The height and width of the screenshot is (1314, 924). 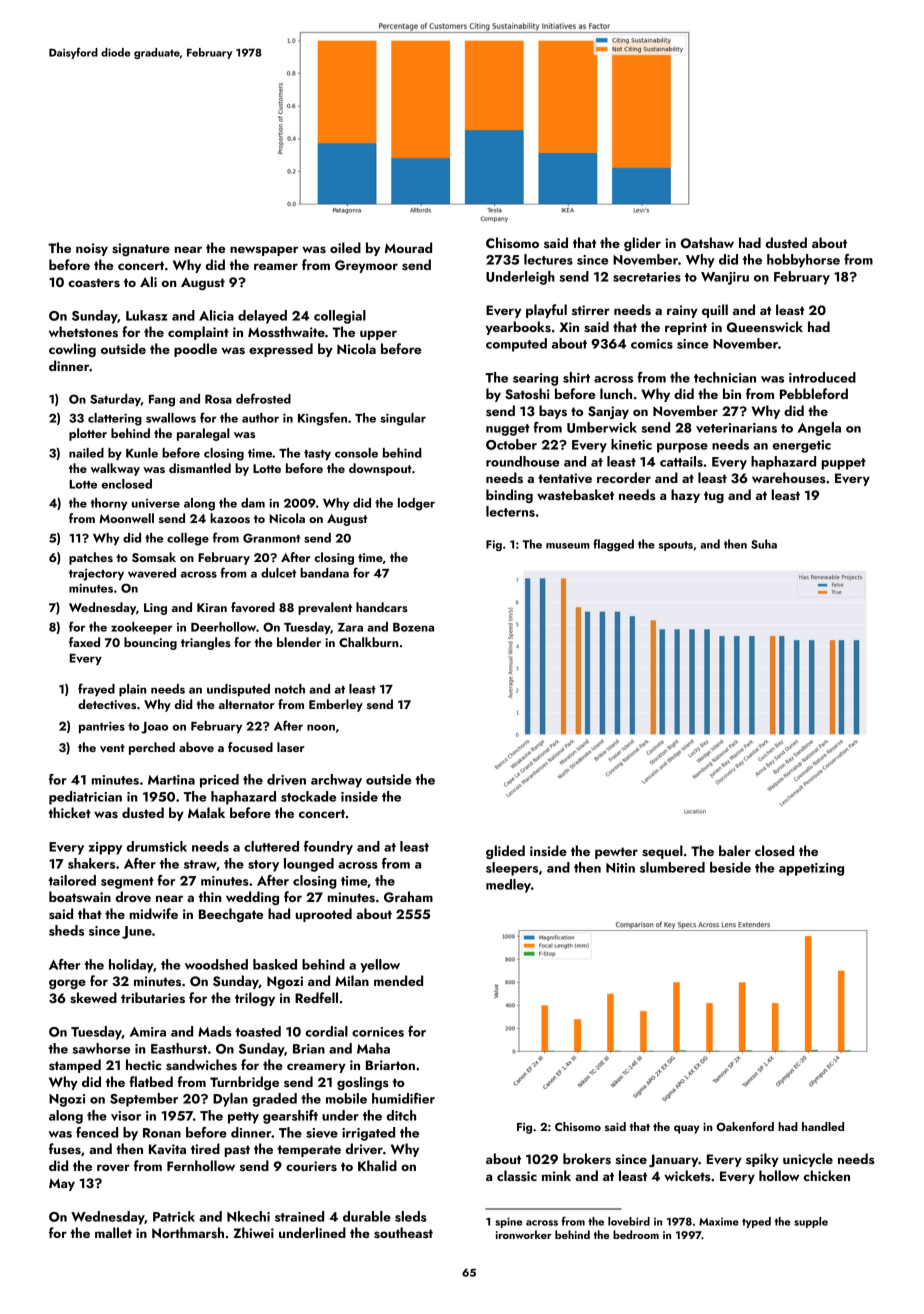 What do you see at coordinates (92, 249) in the screenshot?
I see `noisy` at bounding box center [92, 249].
